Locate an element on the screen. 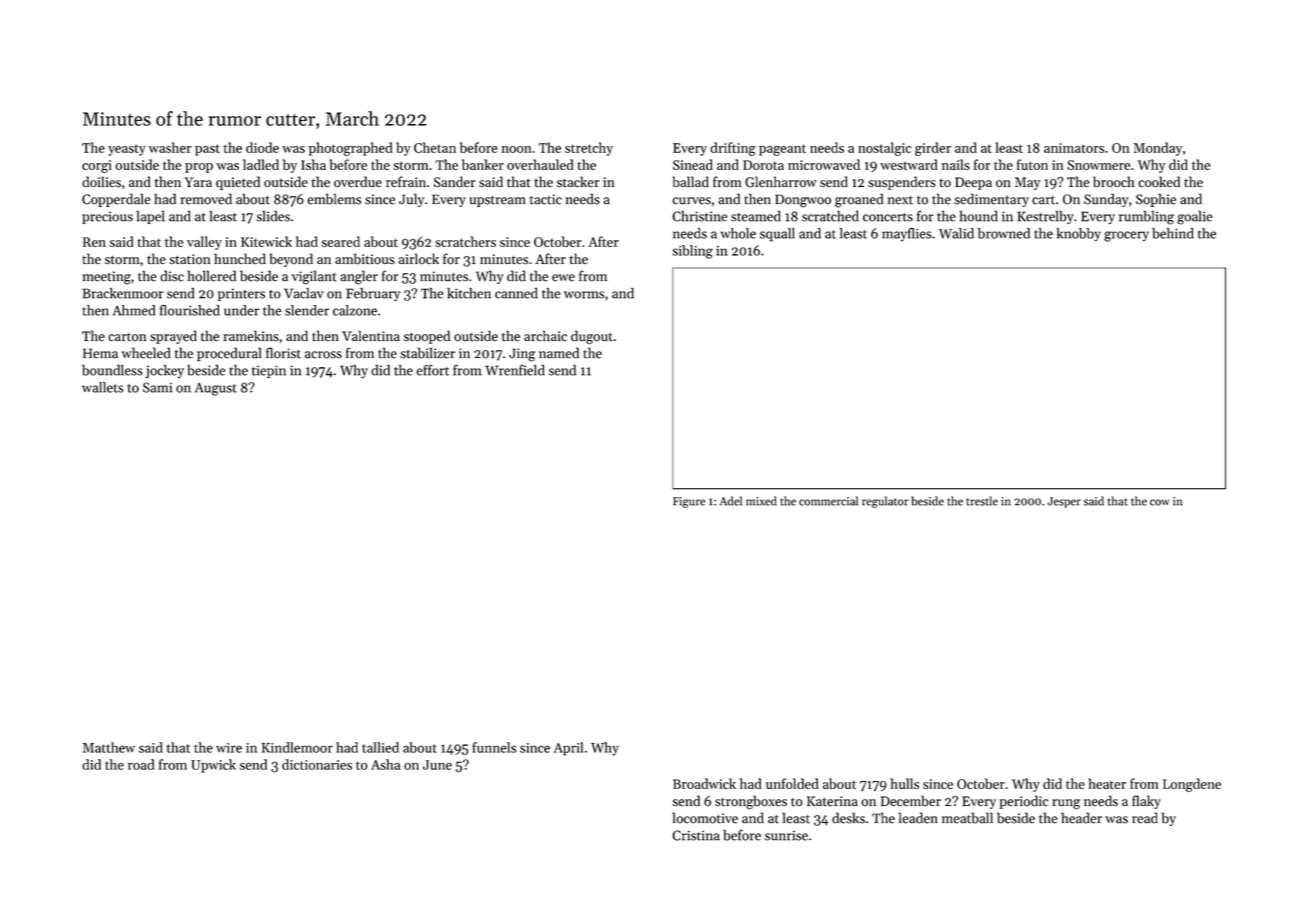 This screenshot has width=1308, height=924. girder is located at coordinates (933, 149).
